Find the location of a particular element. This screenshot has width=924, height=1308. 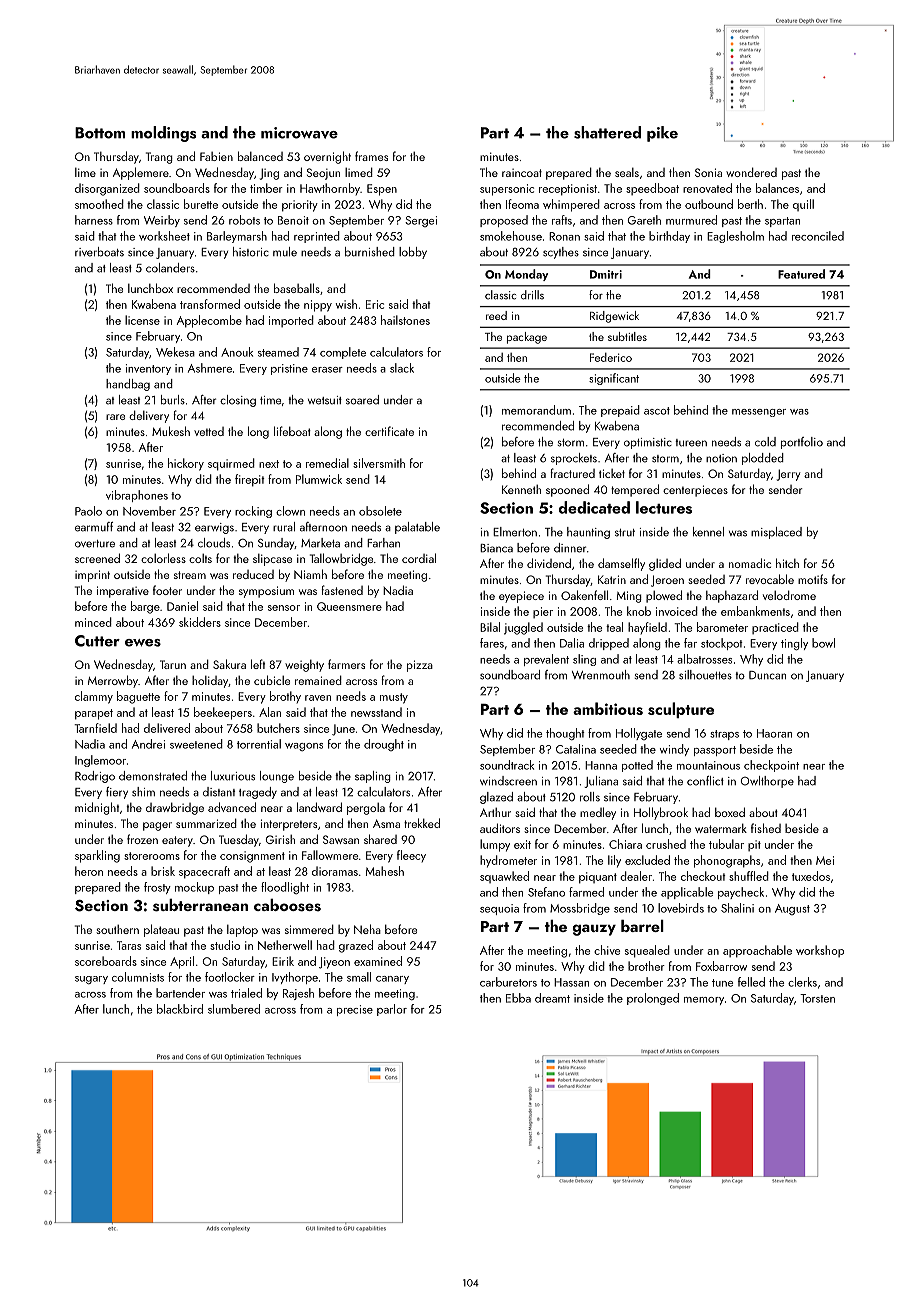

windy is located at coordinates (674, 750).
